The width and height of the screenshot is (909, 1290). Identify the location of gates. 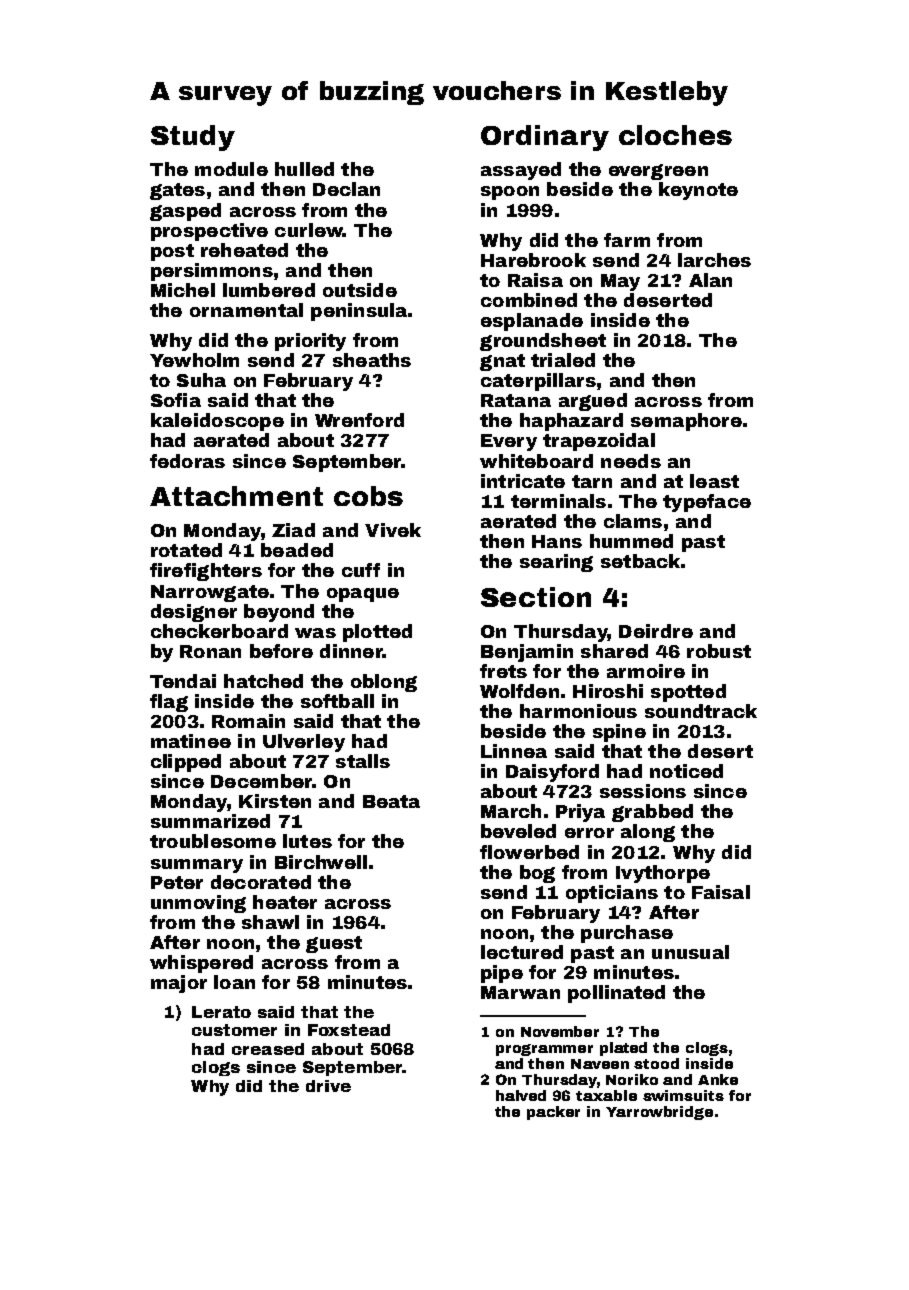
(177, 191).
